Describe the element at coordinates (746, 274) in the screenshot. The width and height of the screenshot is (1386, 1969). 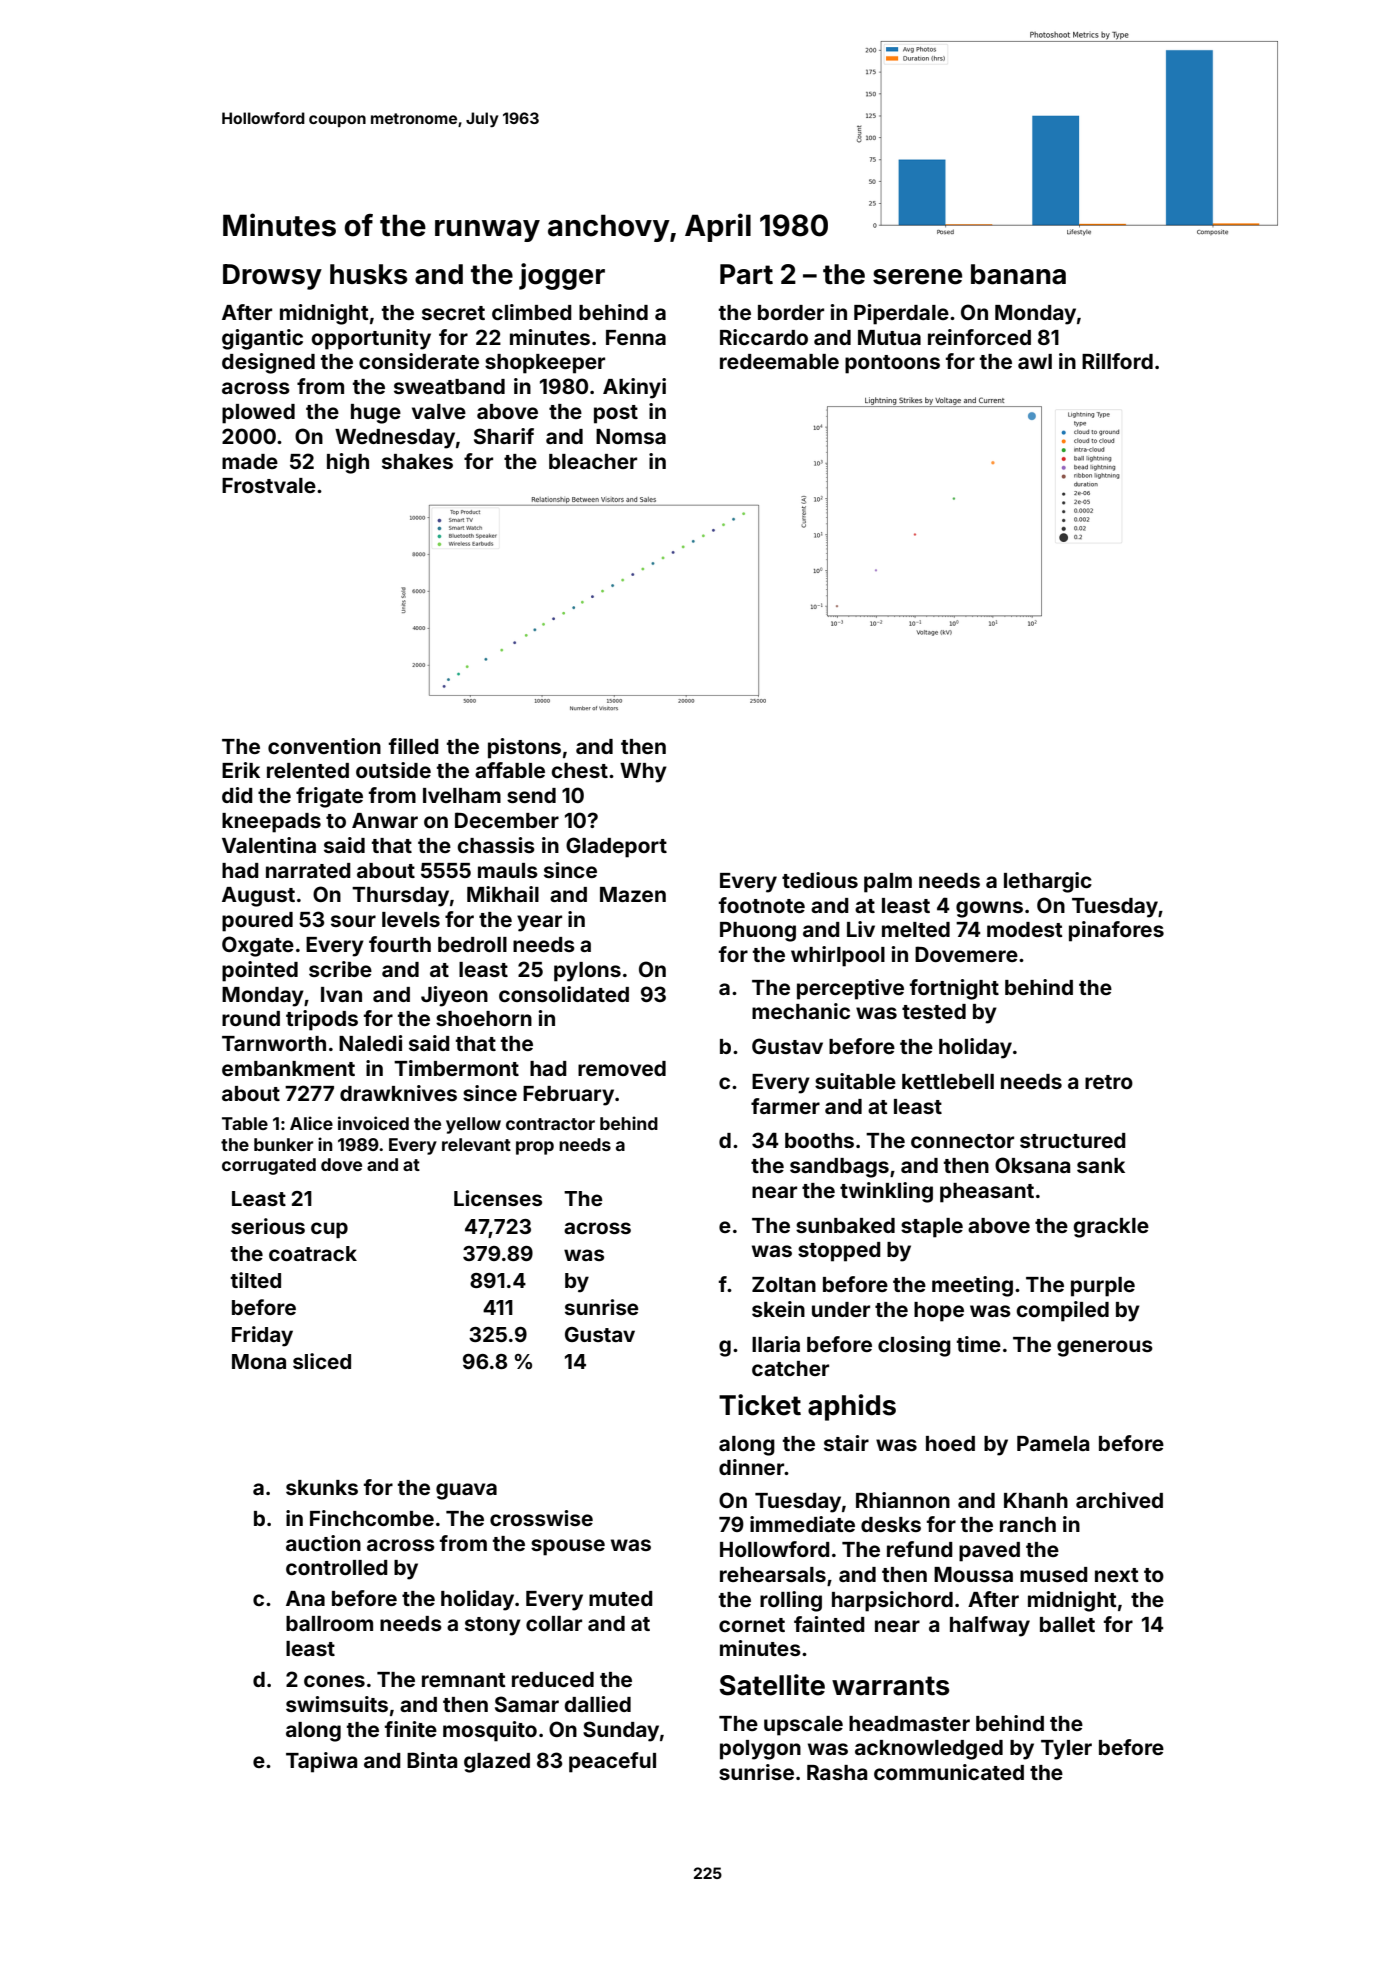
I see `Part` at that location.
